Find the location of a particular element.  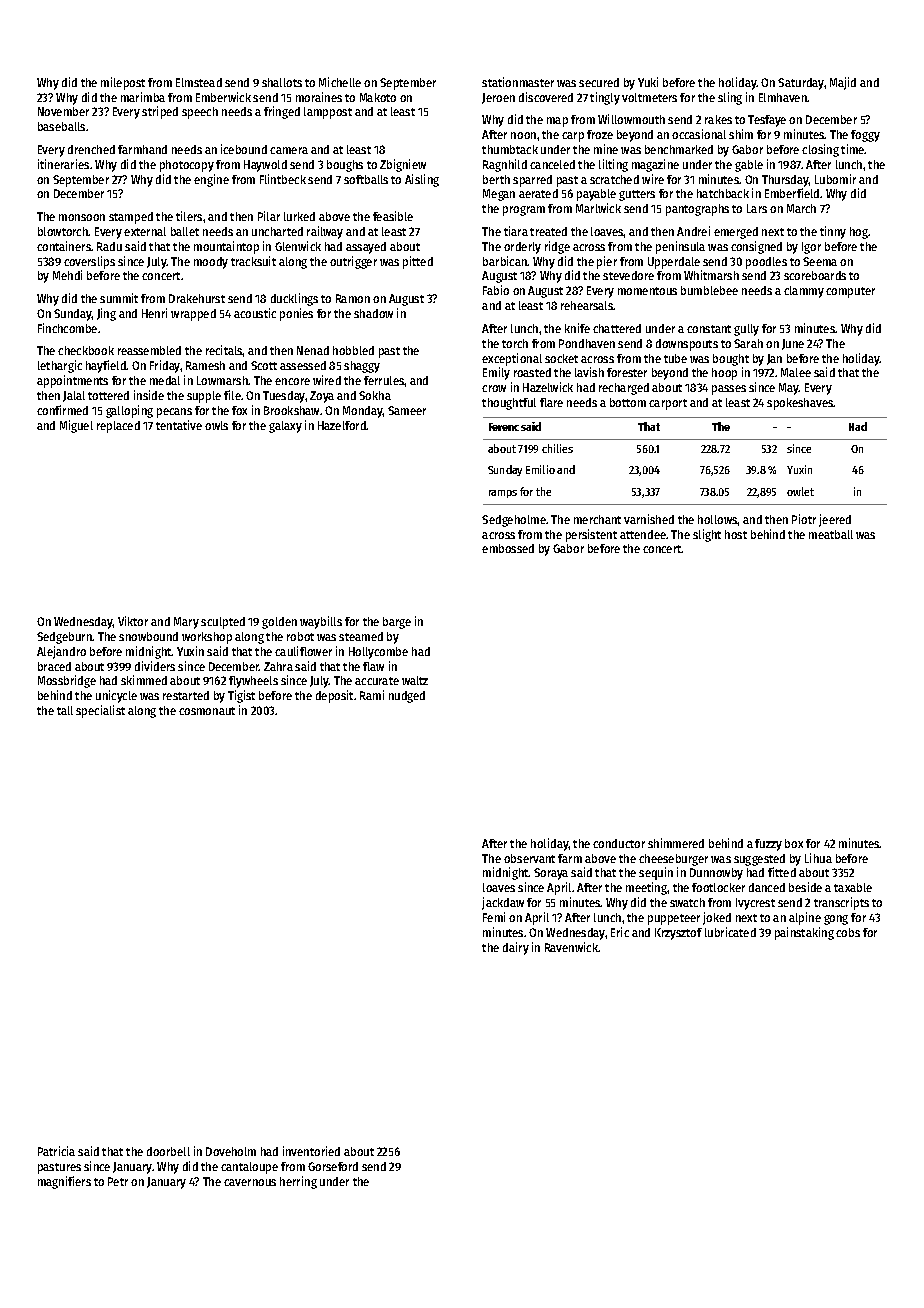

herring is located at coordinates (298, 1182).
